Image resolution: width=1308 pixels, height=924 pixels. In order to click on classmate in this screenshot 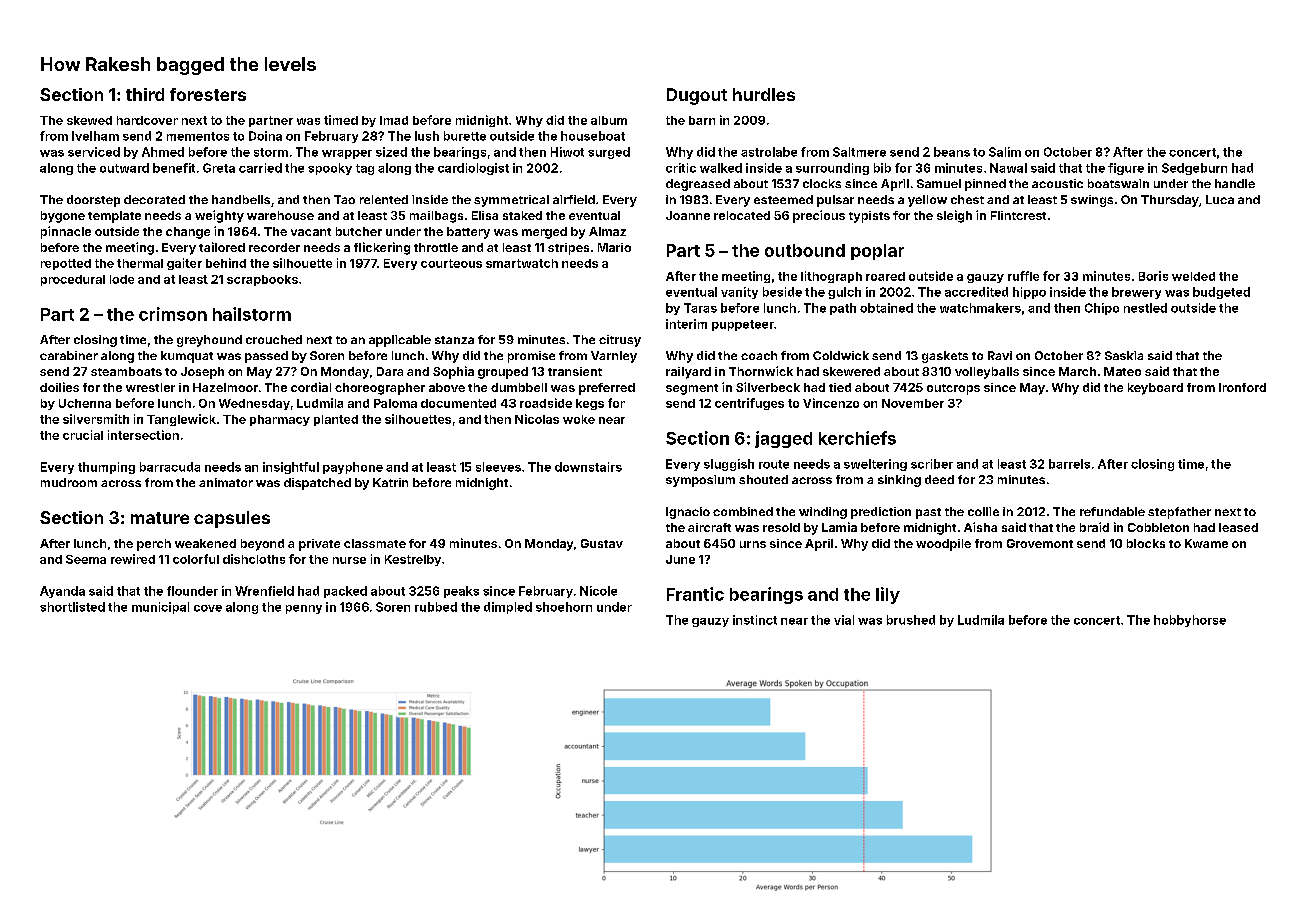, I will do `click(375, 543)`.
